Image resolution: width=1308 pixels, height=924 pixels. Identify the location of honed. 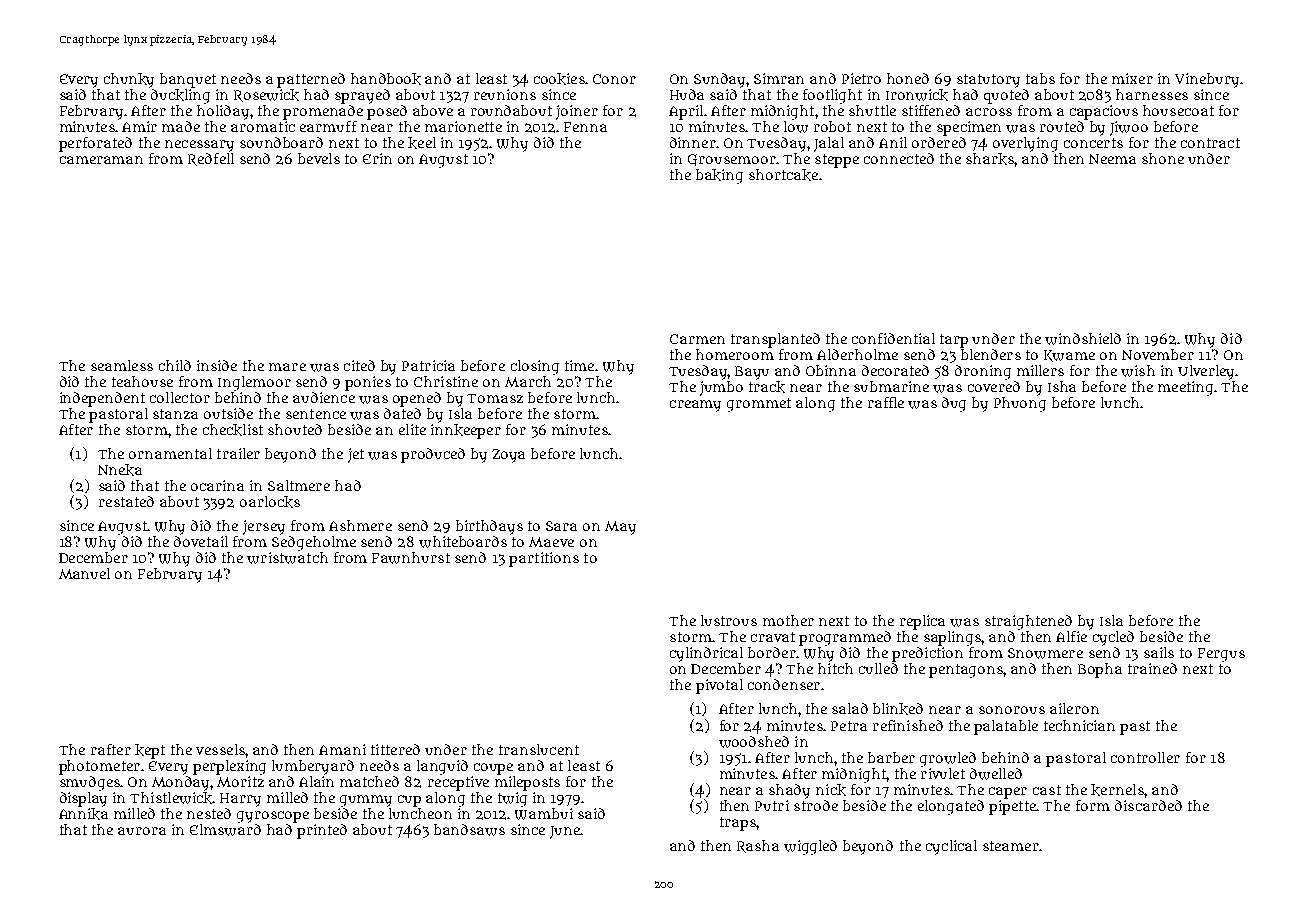
(908, 78).
